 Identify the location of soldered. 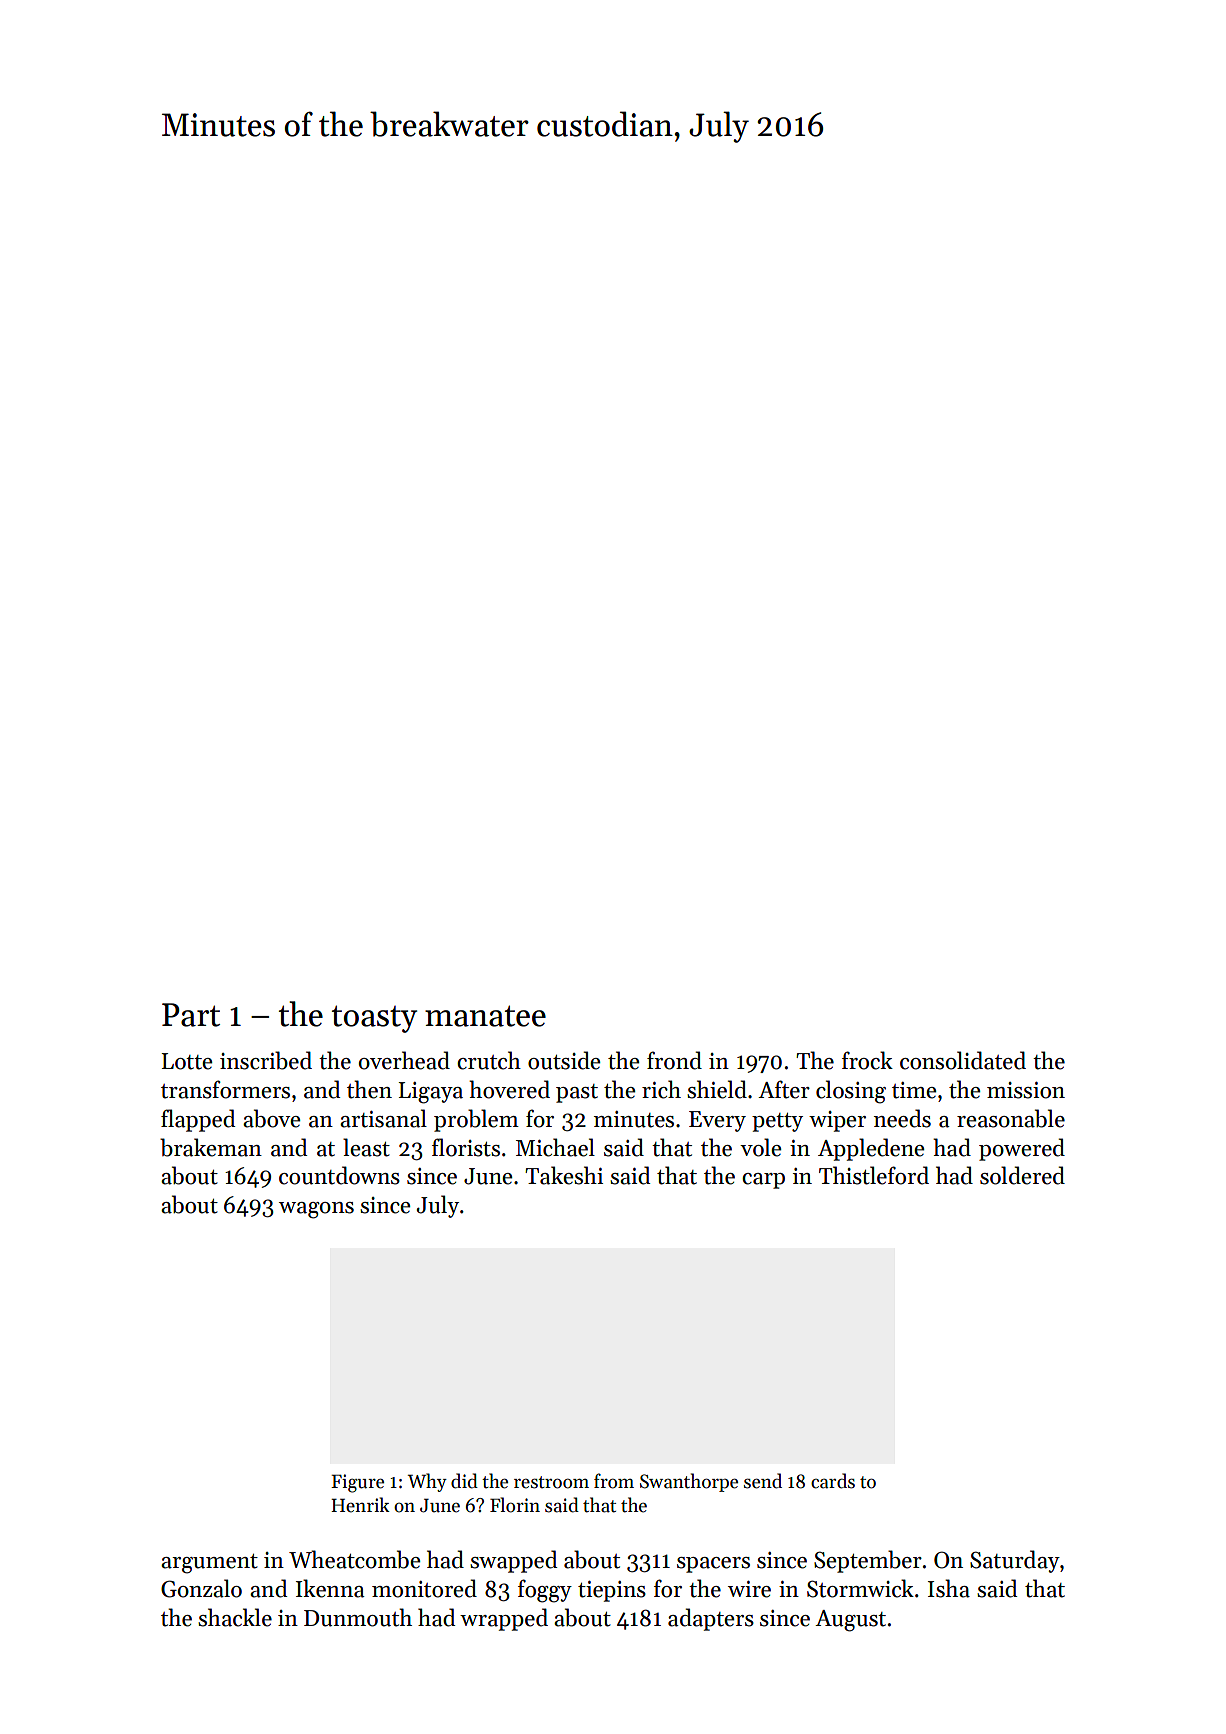
(1022, 1175).
